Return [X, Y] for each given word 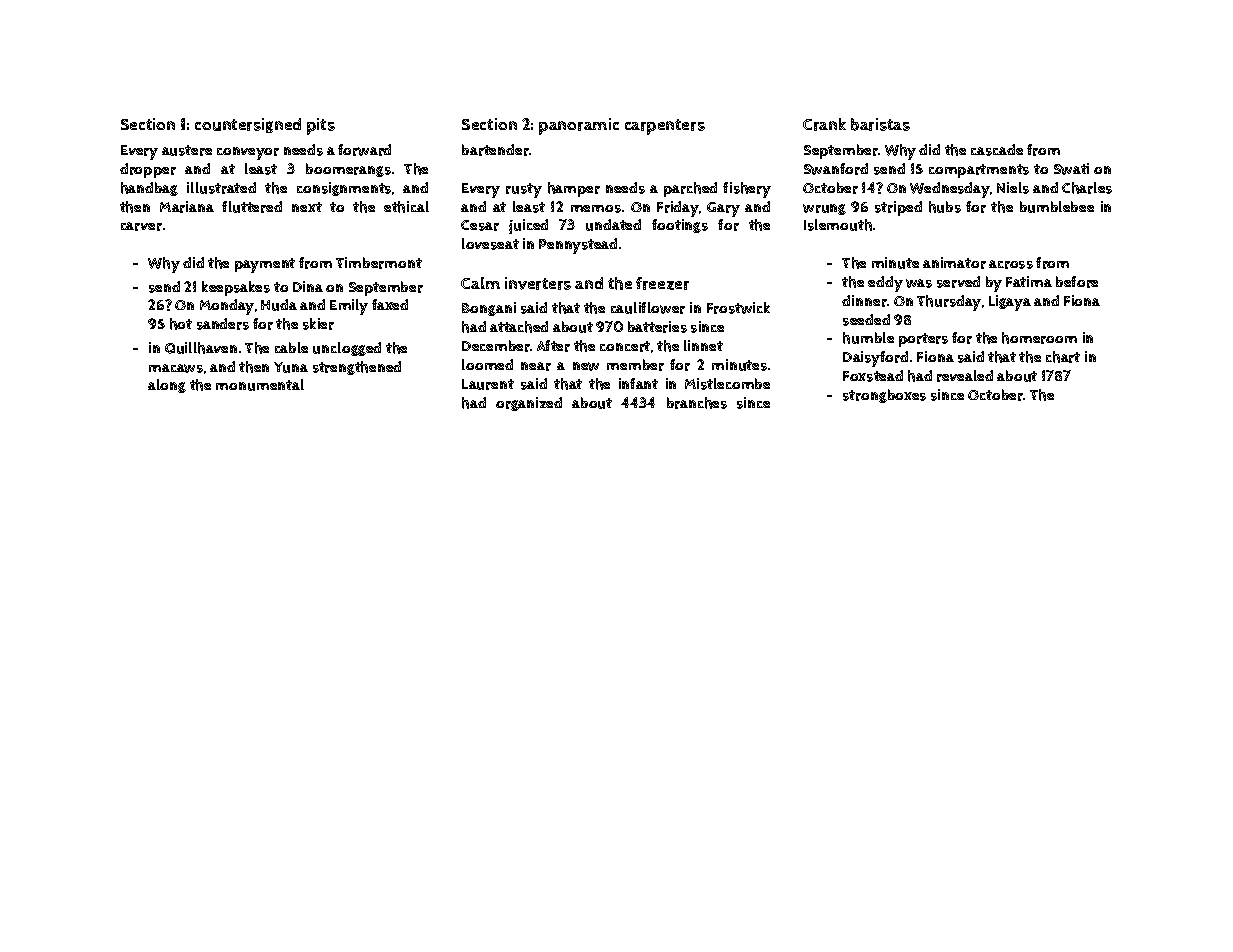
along [167, 386]
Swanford [836, 169]
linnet [703, 345]
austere [187, 150]
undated [613, 225]
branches [697, 403]
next [307, 207]
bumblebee [1057, 207]
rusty [524, 190]
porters [923, 340]
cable [291, 347]
